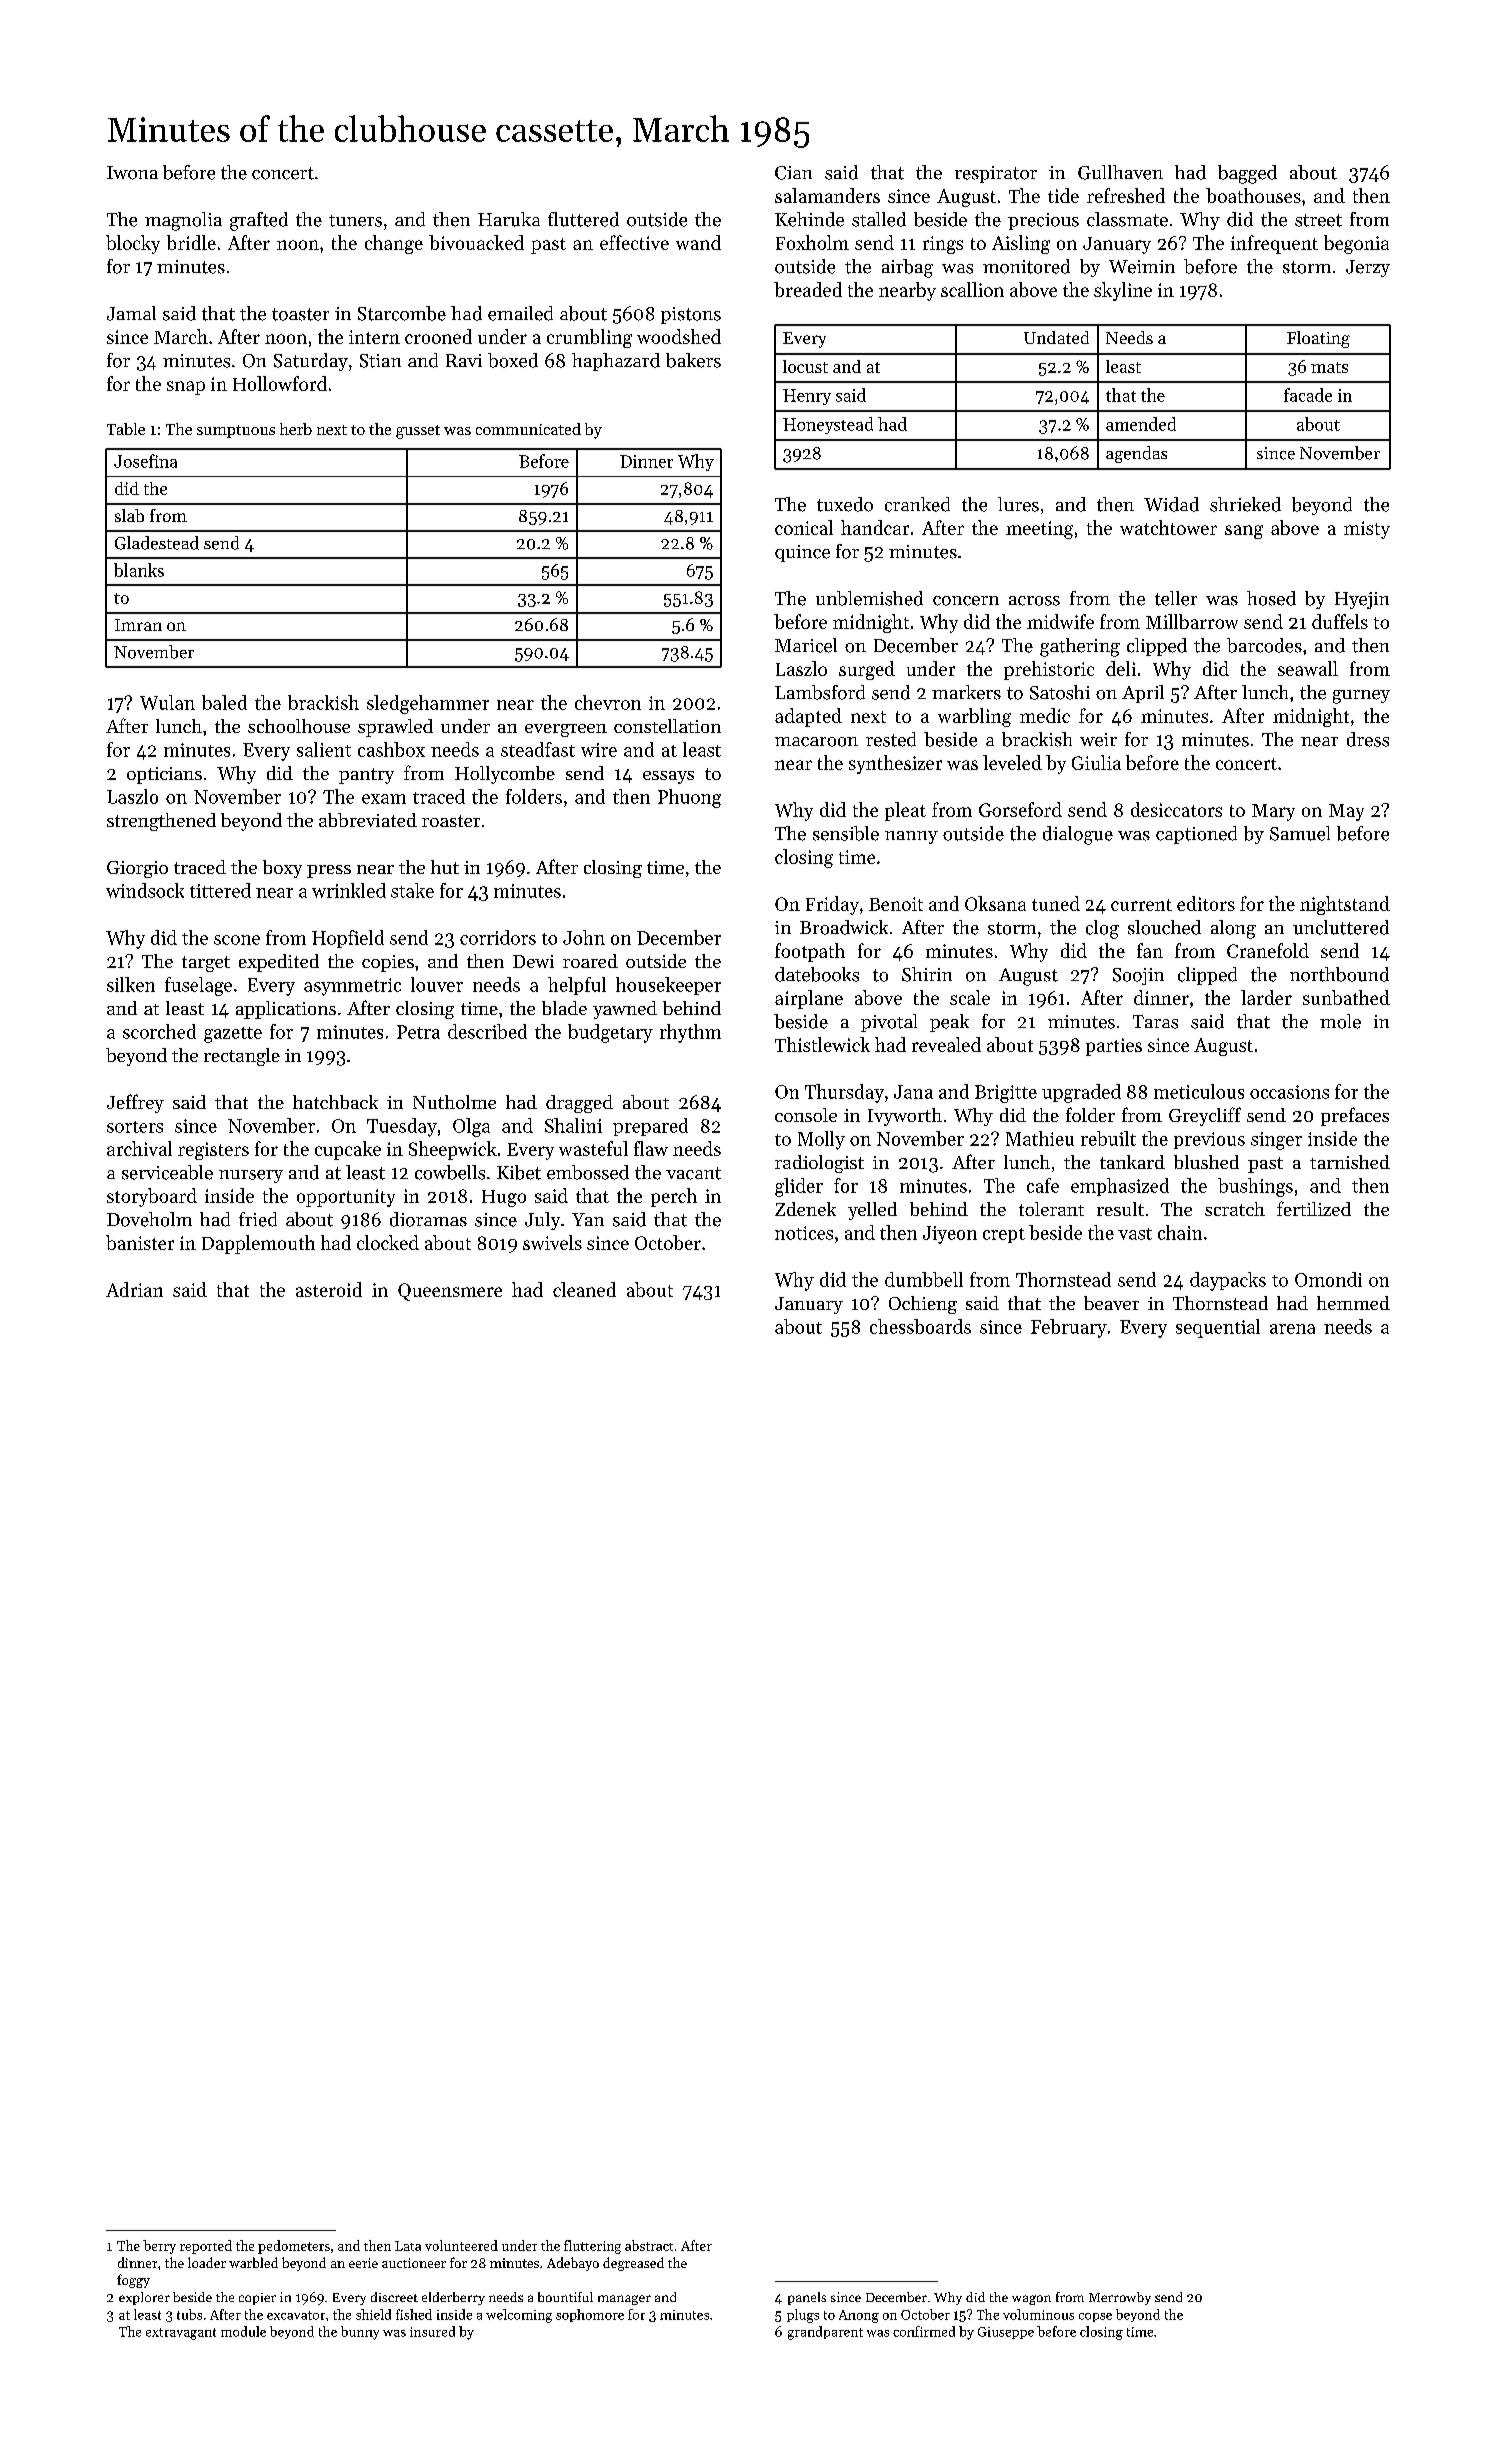  I want to click on salamanders, so click(827, 195).
